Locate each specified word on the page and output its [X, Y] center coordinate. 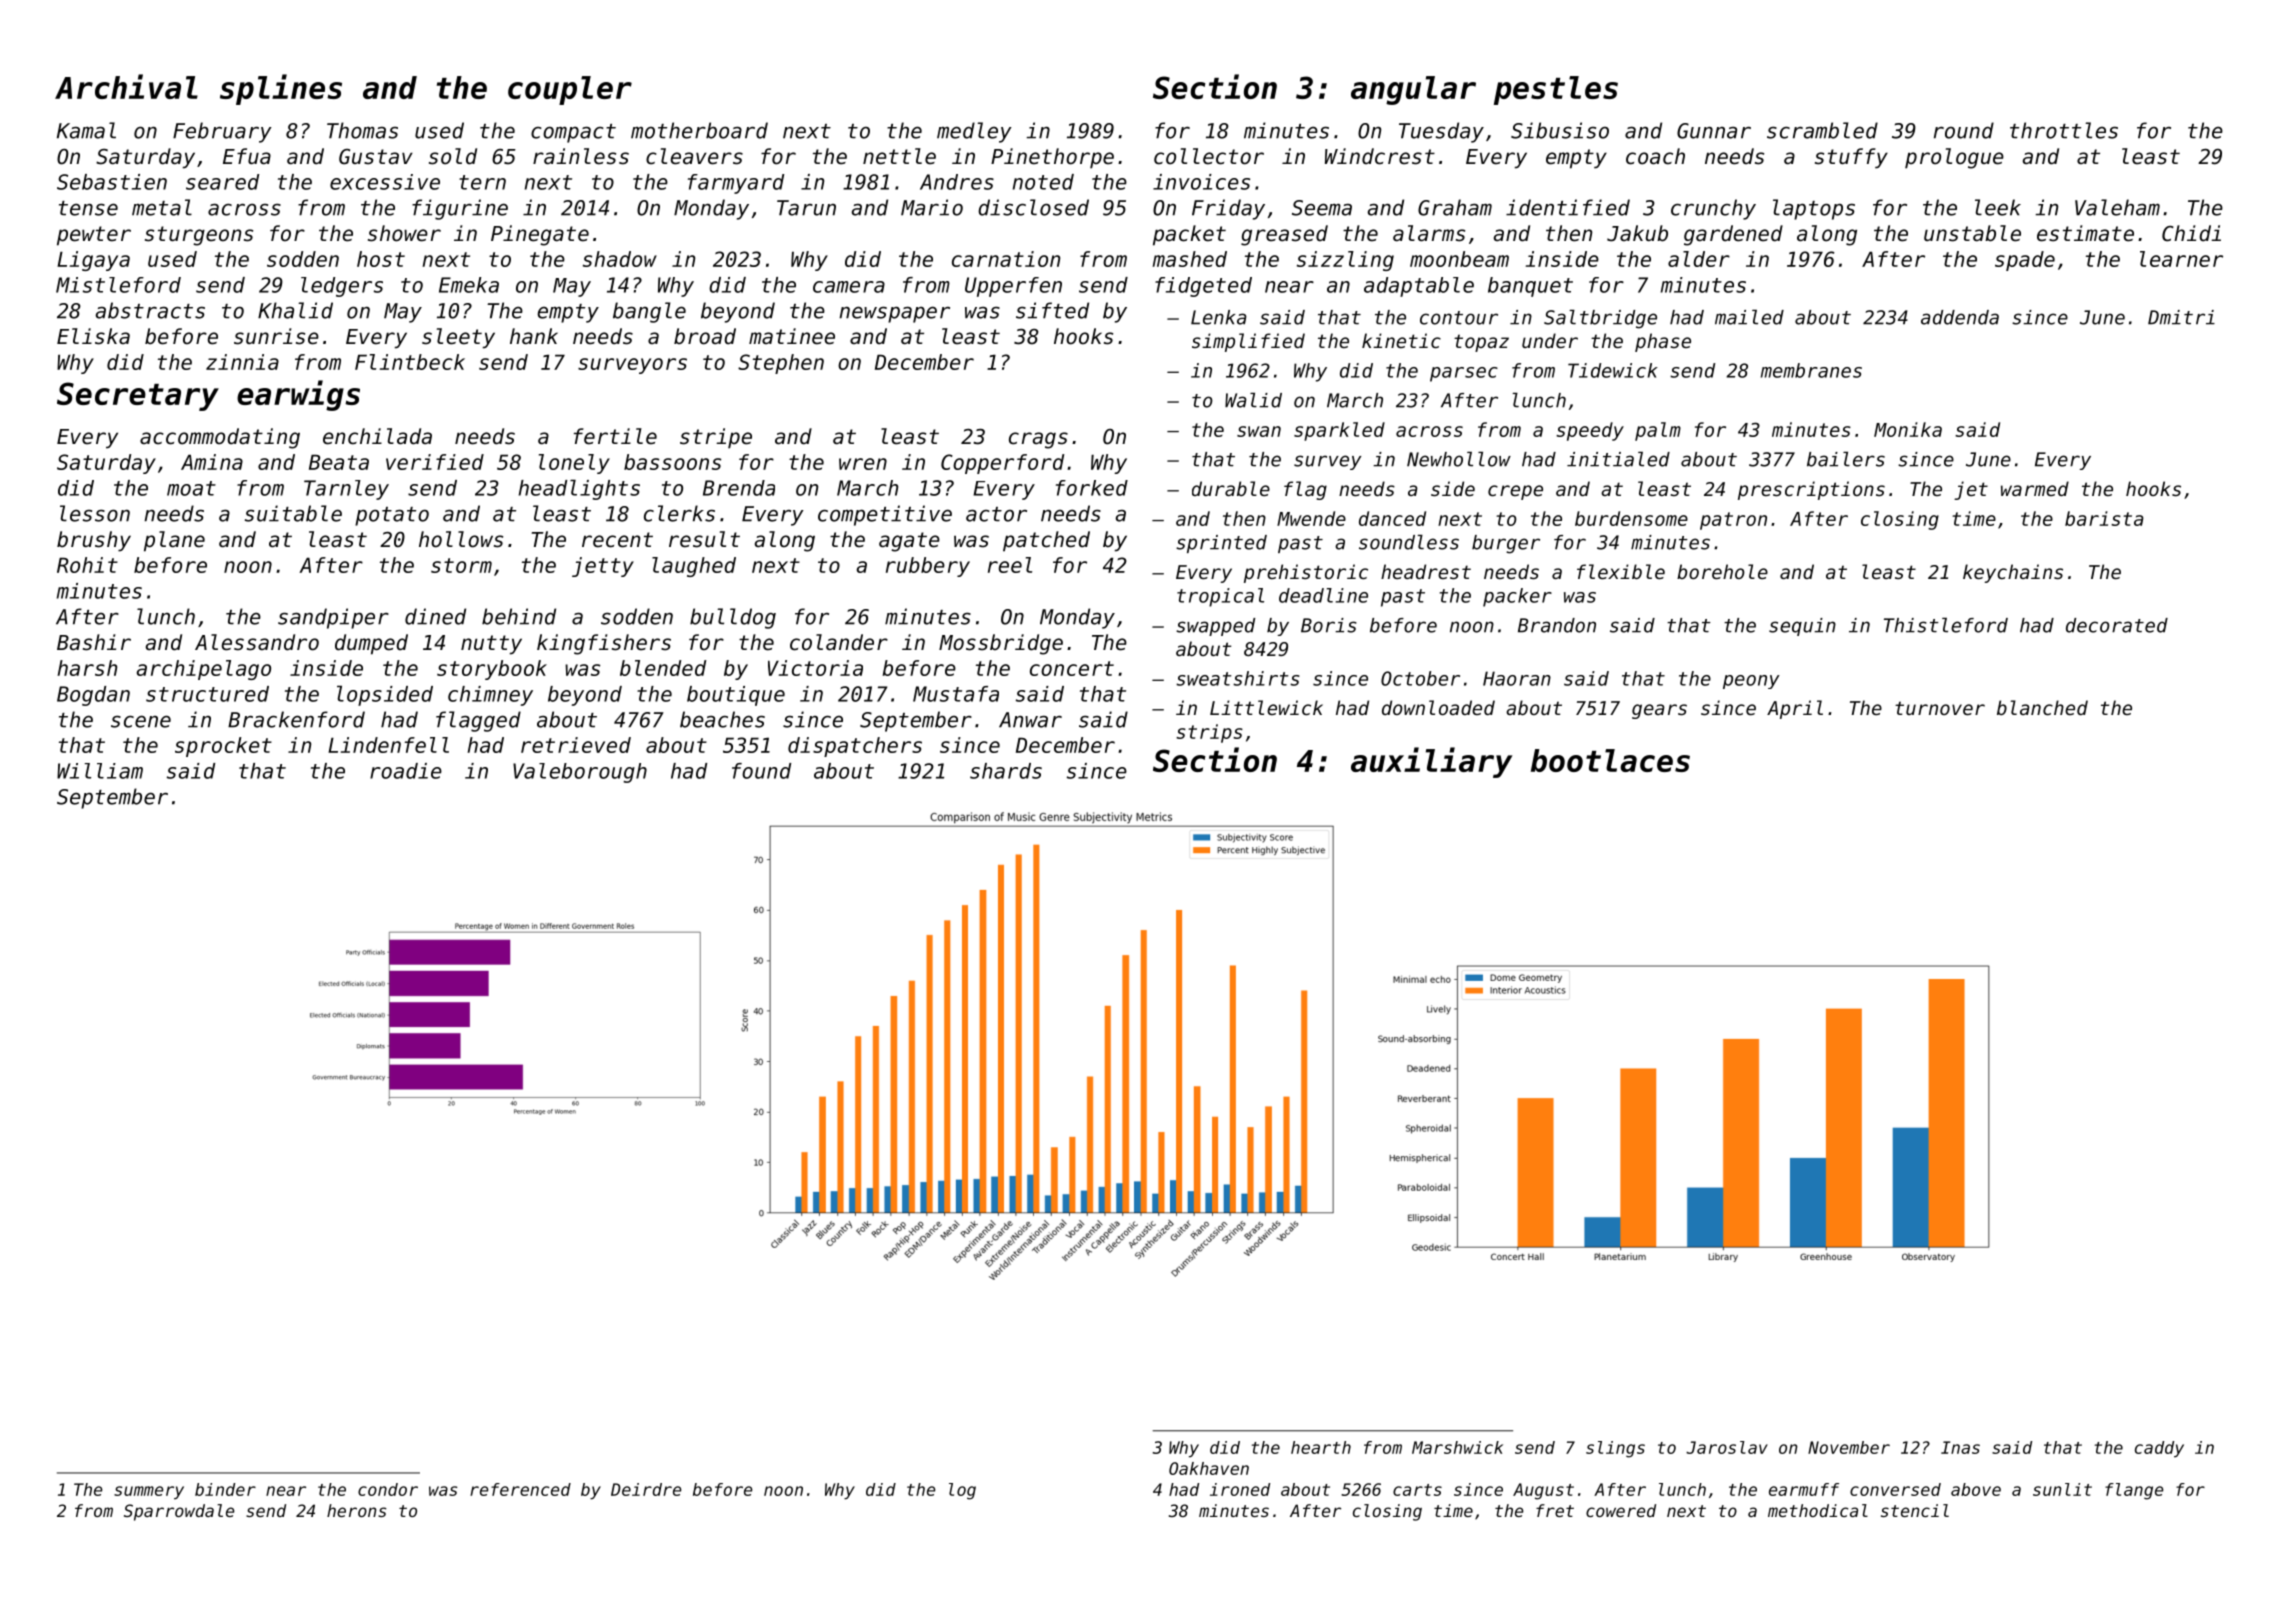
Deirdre [646, 1489]
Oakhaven [1209, 1468]
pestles [1556, 90]
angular [1413, 90]
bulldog [733, 618]
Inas [1960, 1447]
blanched [2042, 707]
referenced [520, 1489]
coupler [570, 90]
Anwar [1030, 720]
